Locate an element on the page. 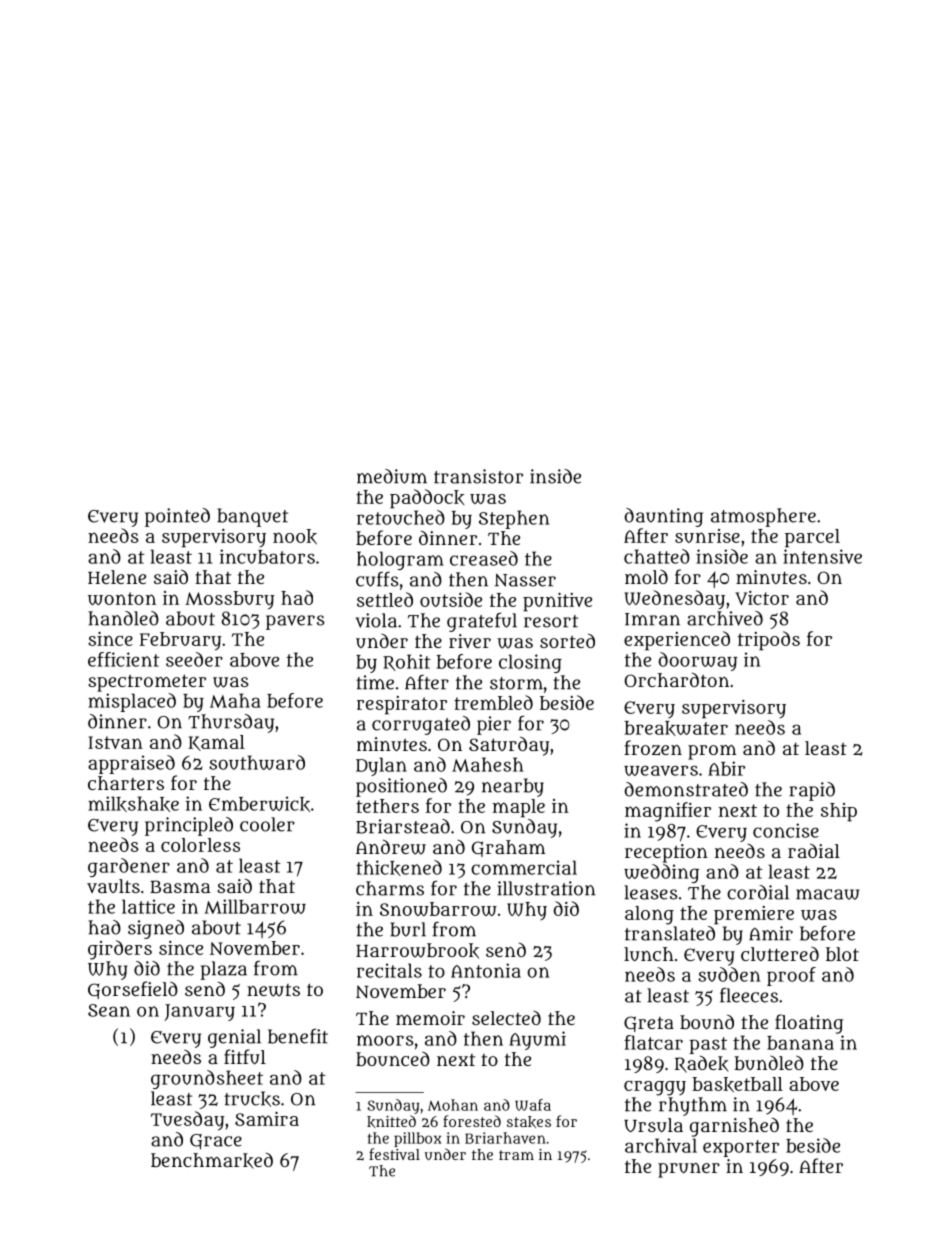 Image resolution: width=952 pixels, height=1233 pixels. January is located at coordinates (199, 1012).
